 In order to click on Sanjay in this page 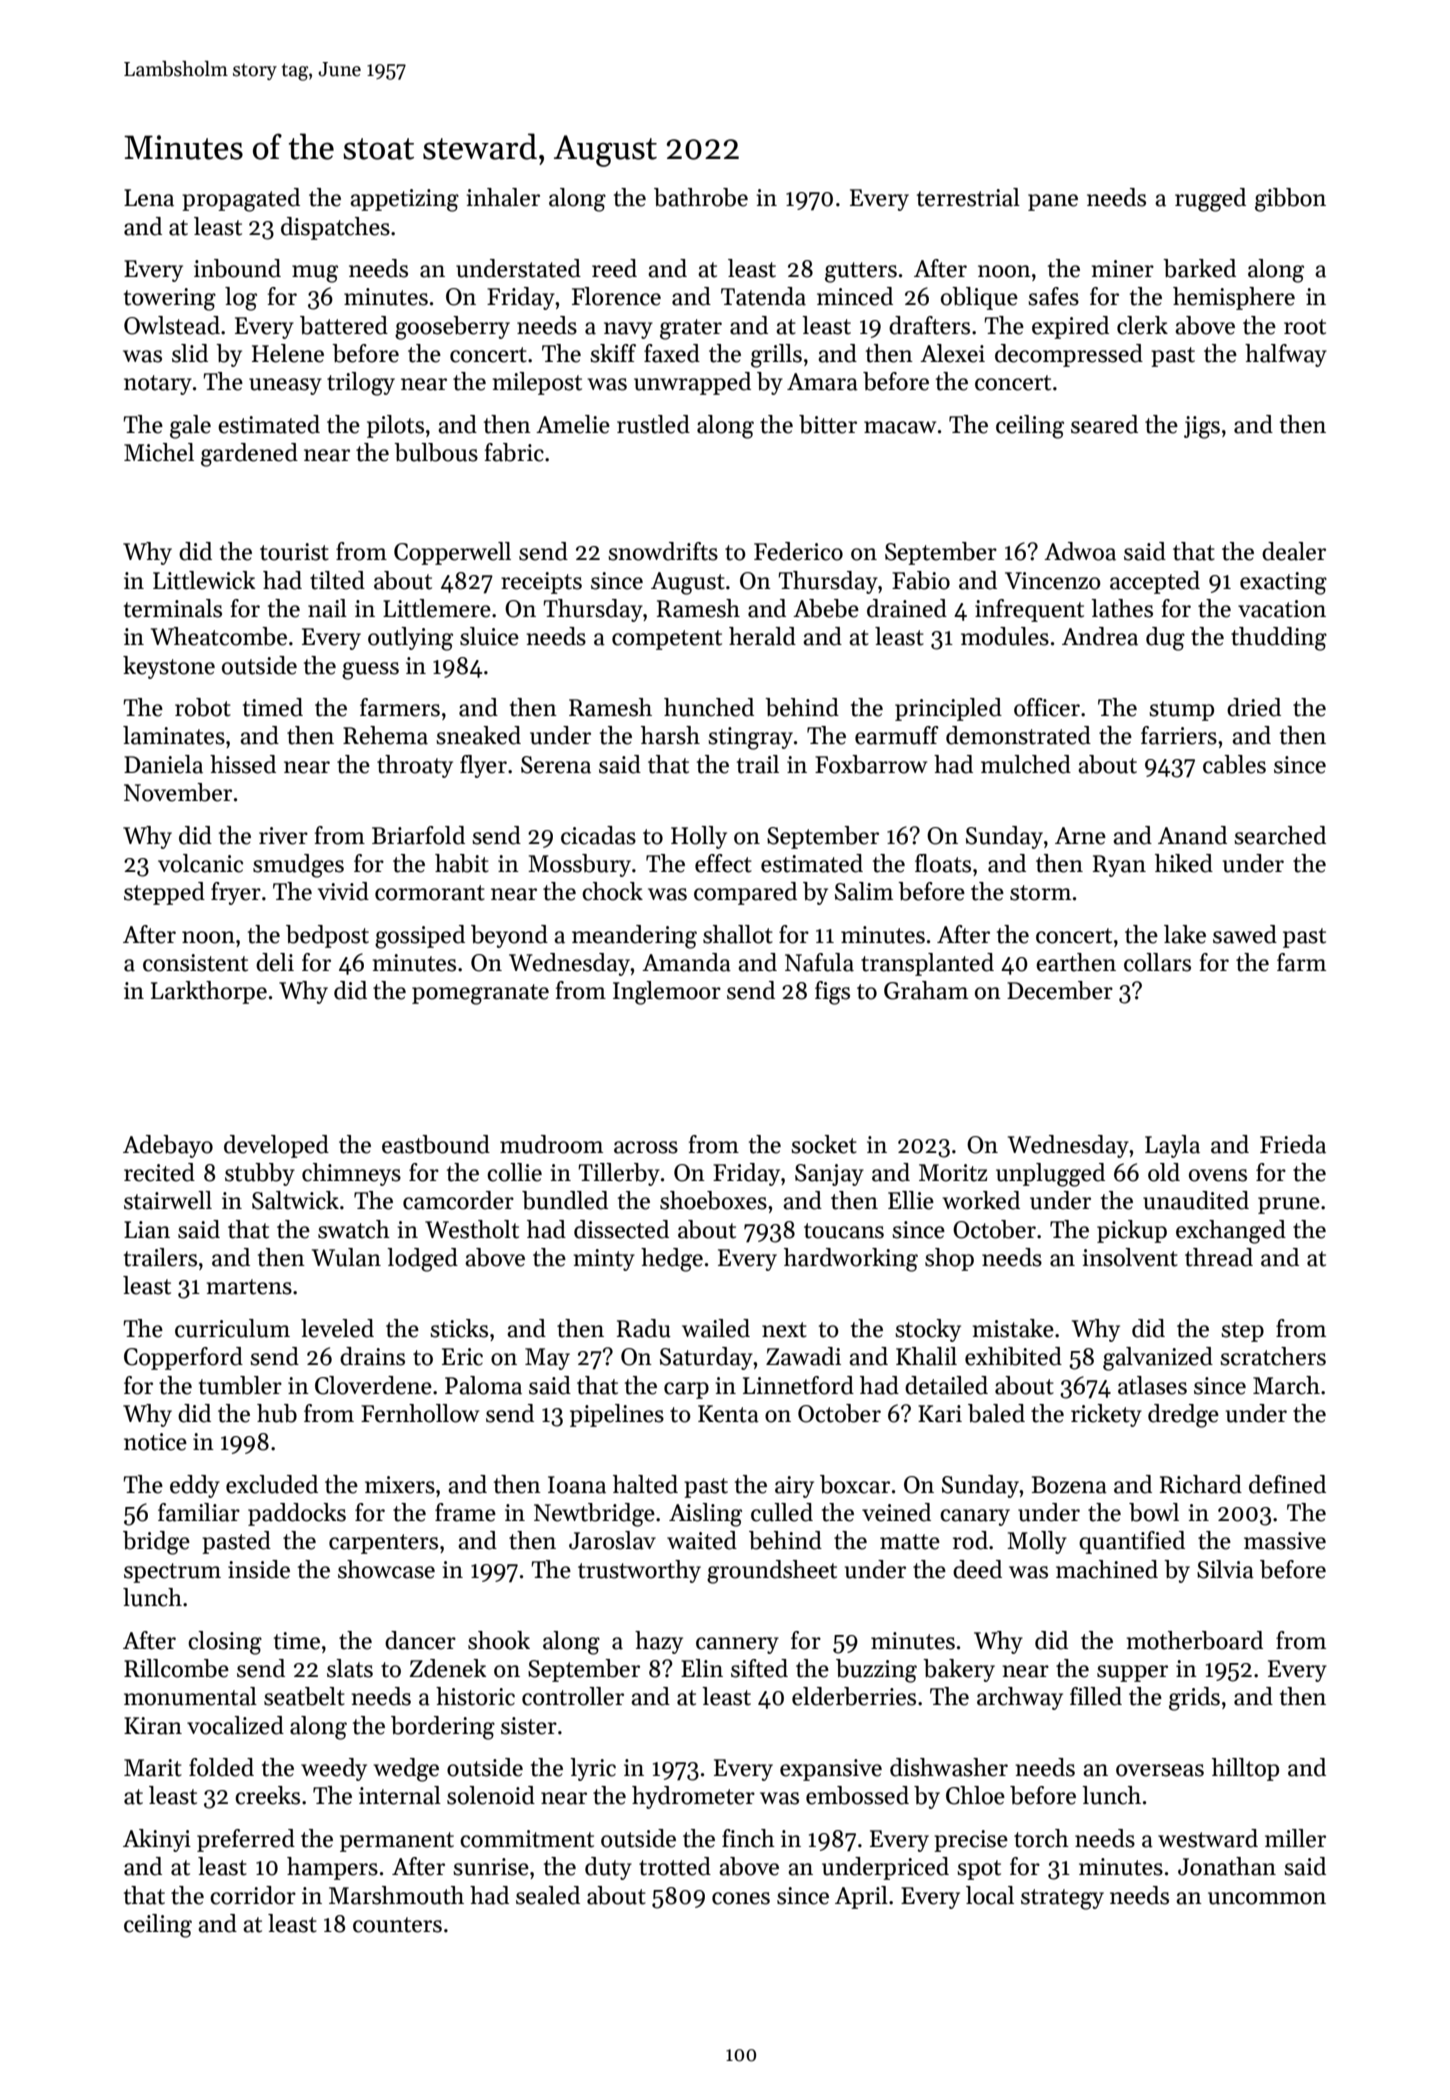, I will do `click(829, 1175)`.
